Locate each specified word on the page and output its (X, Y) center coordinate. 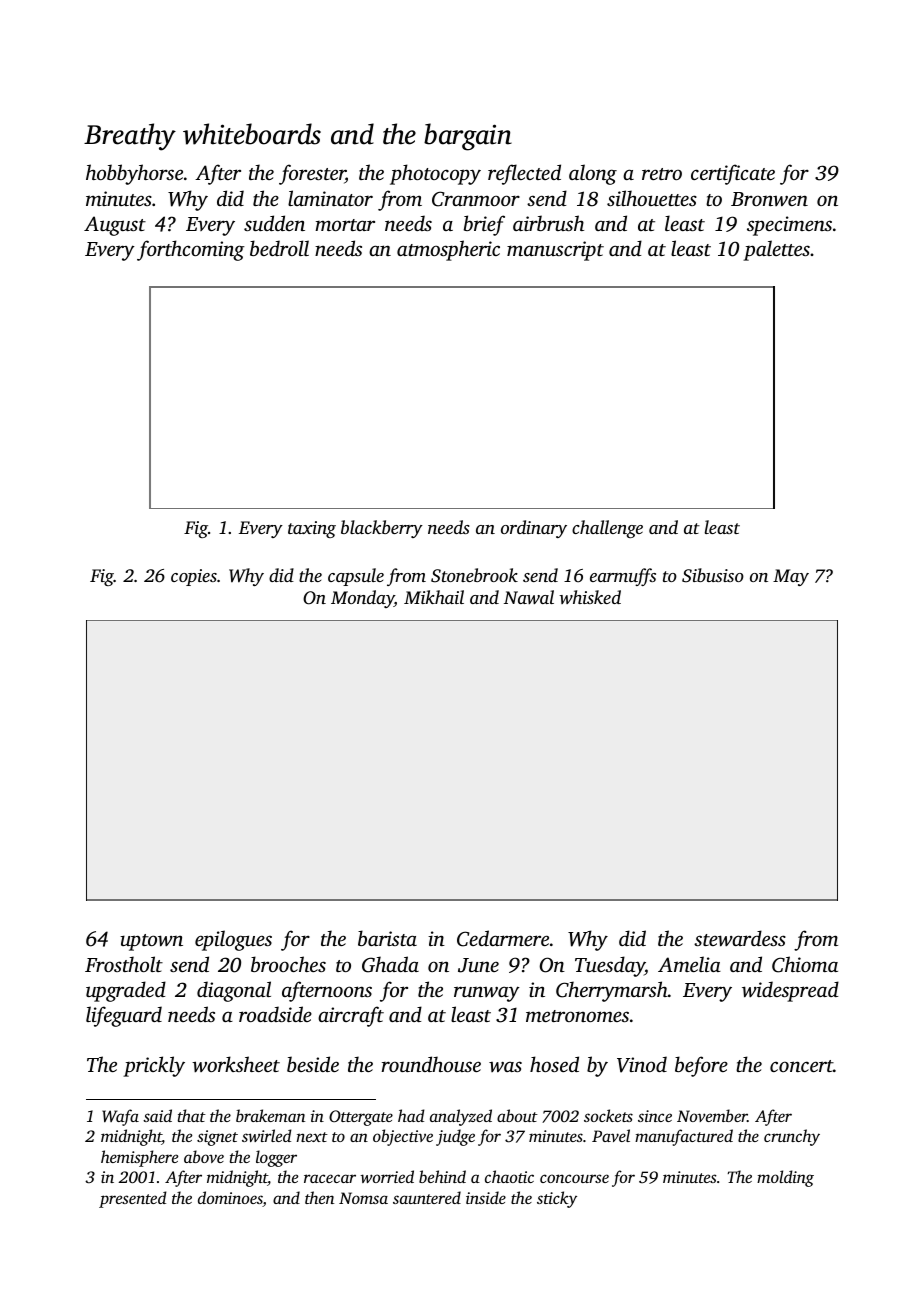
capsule (356, 577)
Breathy (130, 137)
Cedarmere (503, 938)
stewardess (740, 938)
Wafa (120, 1117)
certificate (733, 174)
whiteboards (252, 134)
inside (486, 1197)
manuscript (555, 251)
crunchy (792, 1137)
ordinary (534, 529)
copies (194, 577)
